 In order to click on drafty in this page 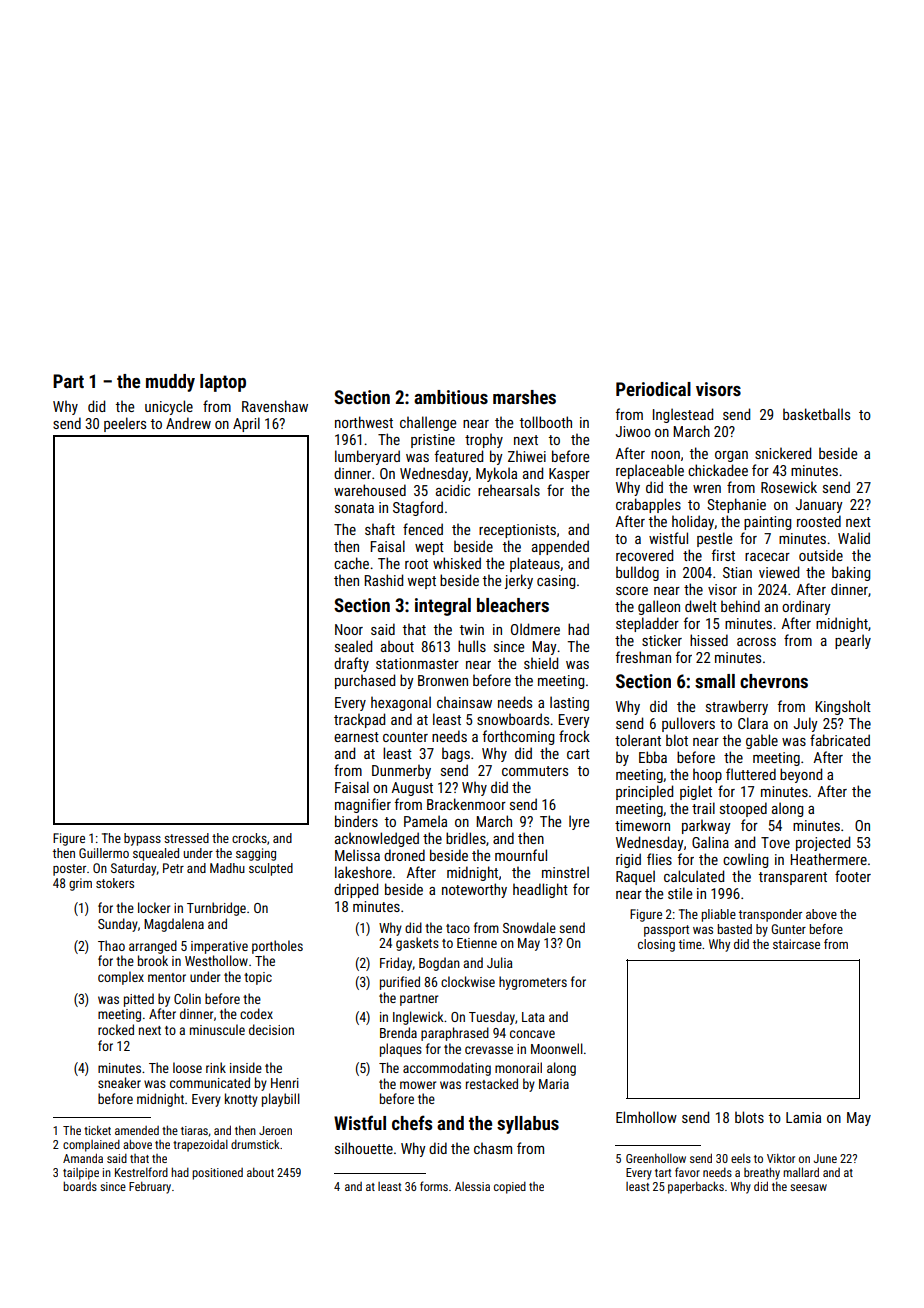, I will do `click(351, 664)`.
